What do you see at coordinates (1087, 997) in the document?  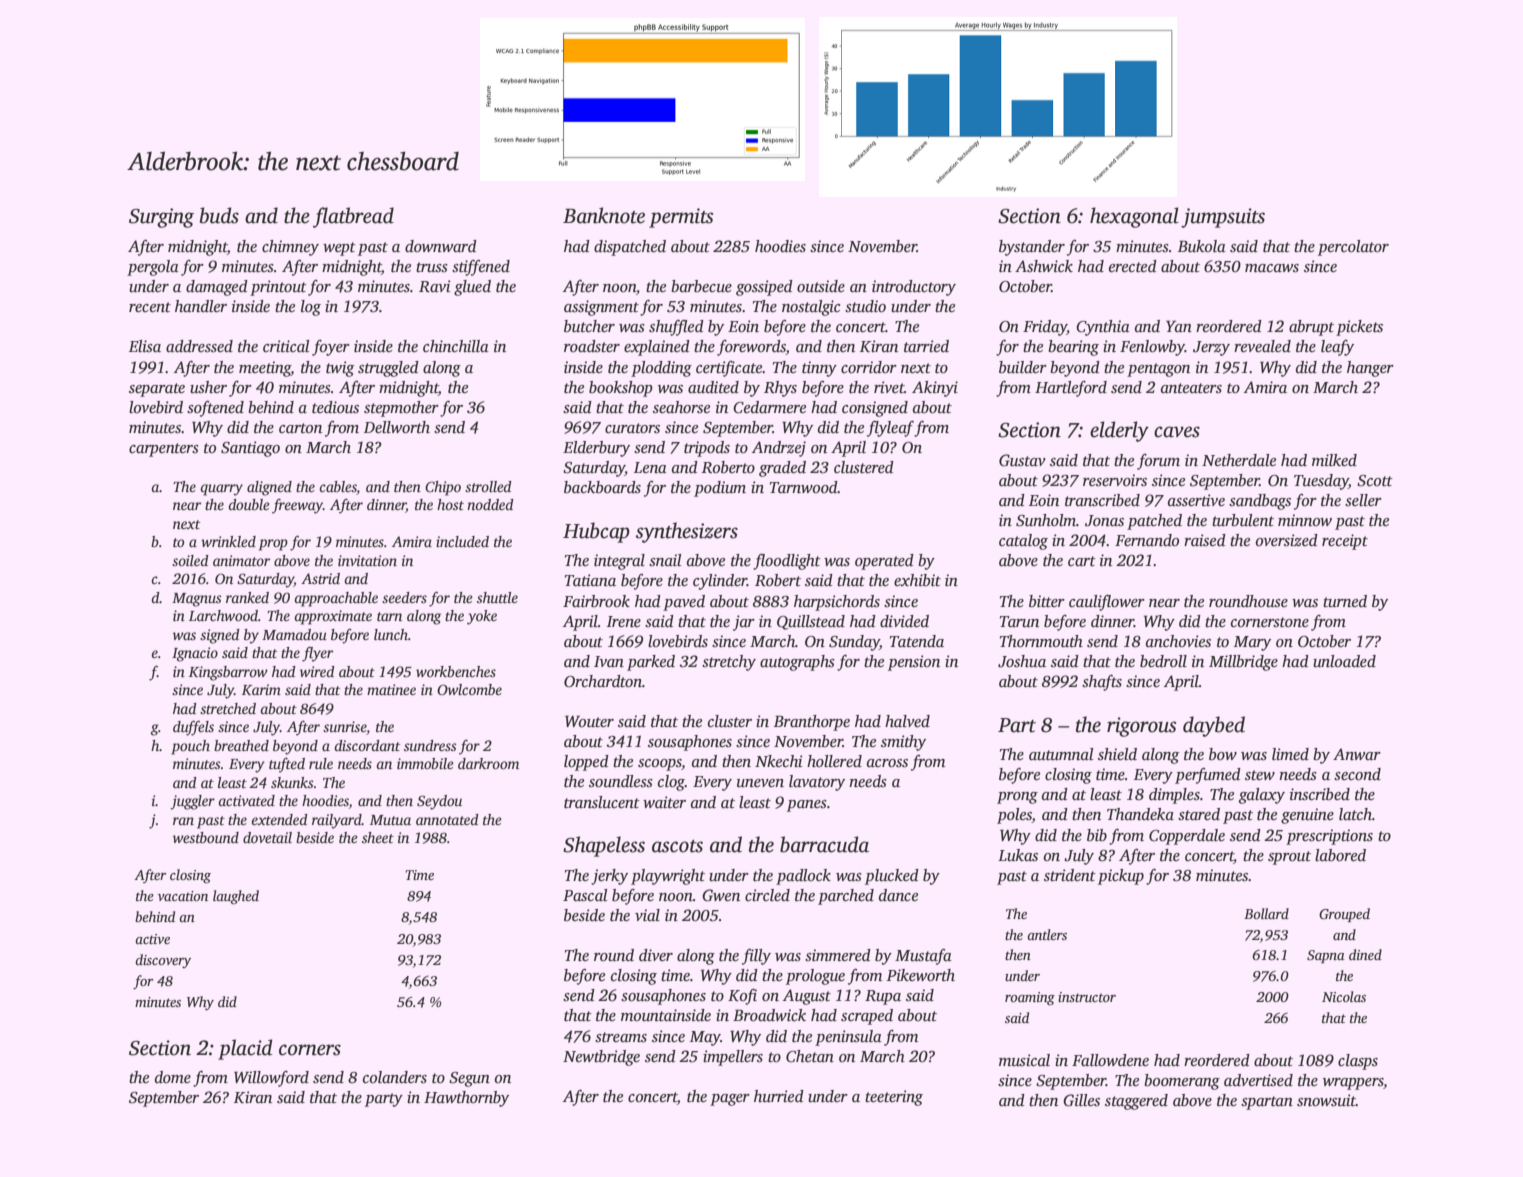 I see `instructor` at bounding box center [1087, 997].
